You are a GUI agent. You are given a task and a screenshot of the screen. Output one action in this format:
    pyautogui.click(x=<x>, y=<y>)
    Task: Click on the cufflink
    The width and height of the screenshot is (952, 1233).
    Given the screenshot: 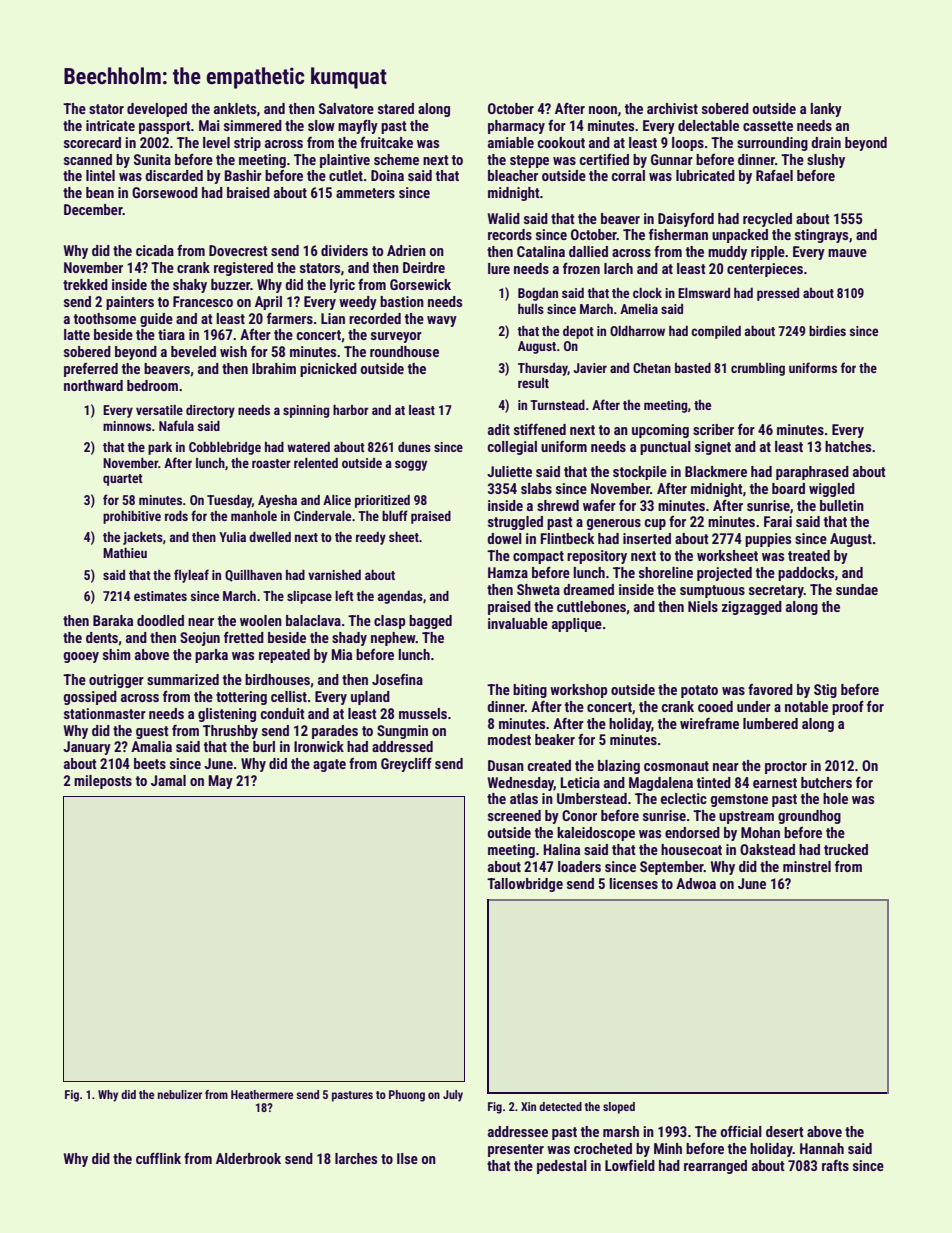 What is the action you would take?
    pyautogui.click(x=158, y=1158)
